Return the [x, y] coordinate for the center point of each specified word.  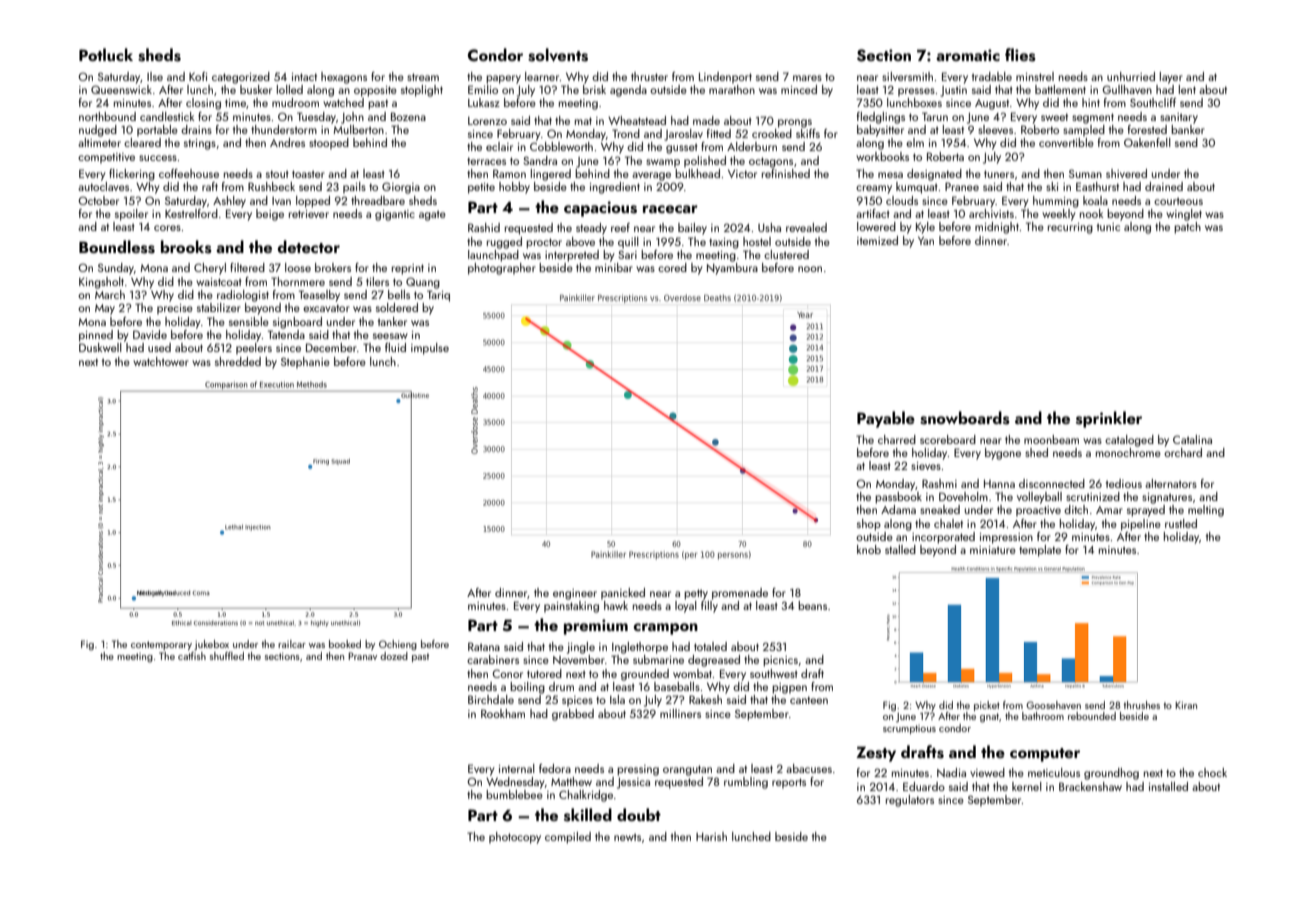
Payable [886, 419]
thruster [649, 76]
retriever [309, 214]
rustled [1181, 523]
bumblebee [514, 794]
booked [345, 644]
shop [869, 525]
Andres [287, 142]
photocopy [515, 838]
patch [1187, 228]
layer [1171, 78]
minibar [614, 267]
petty [696, 594]
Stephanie [305, 363]
